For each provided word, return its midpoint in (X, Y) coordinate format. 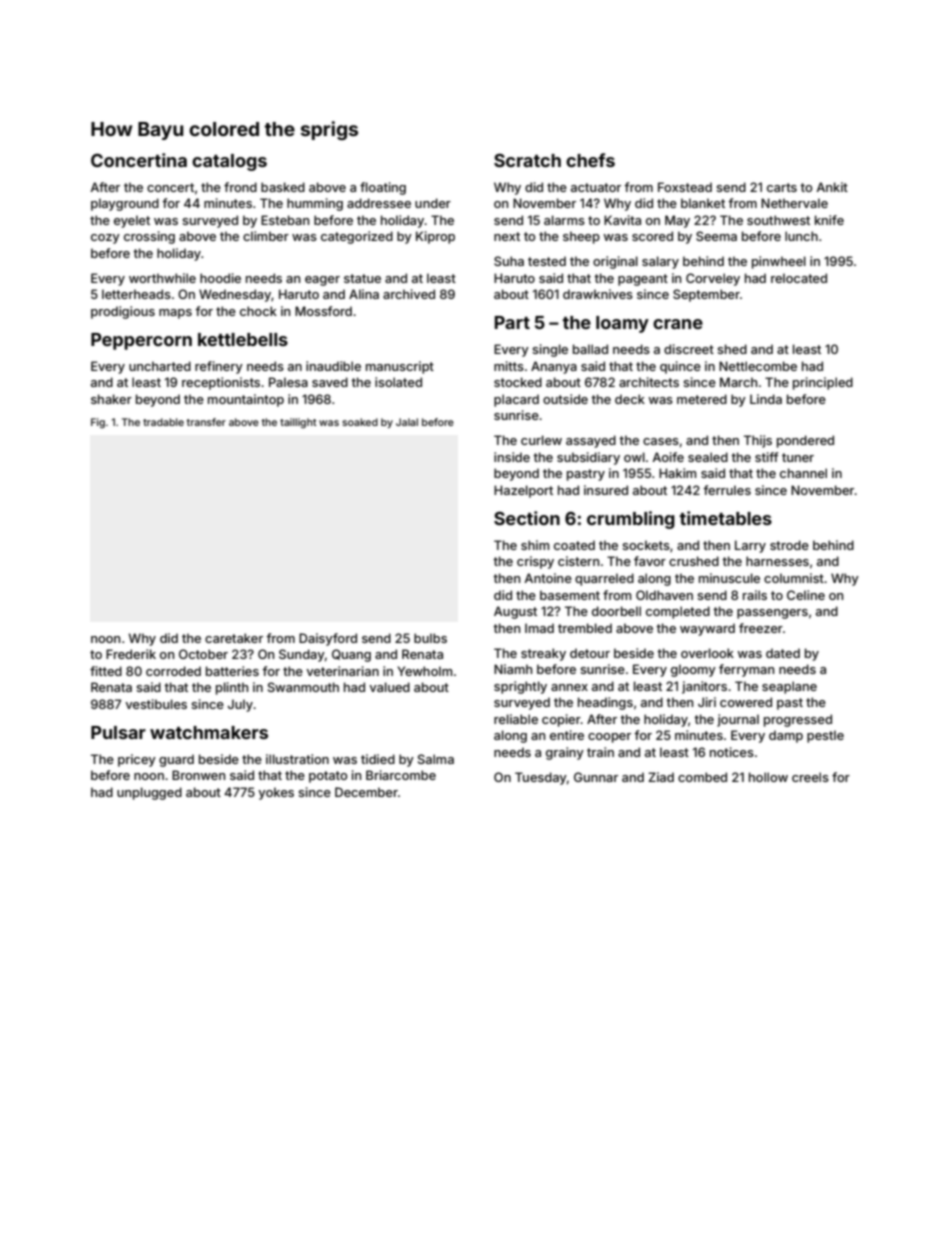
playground (125, 204)
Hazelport (523, 491)
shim (535, 545)
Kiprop (435, 237)
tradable (163, 422)
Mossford (323, 311)
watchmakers (209, 732)
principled (823, 383)
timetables (725, 518)
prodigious (123, 312)
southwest (778, 220)
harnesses (777, 561)
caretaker (234, 638)
